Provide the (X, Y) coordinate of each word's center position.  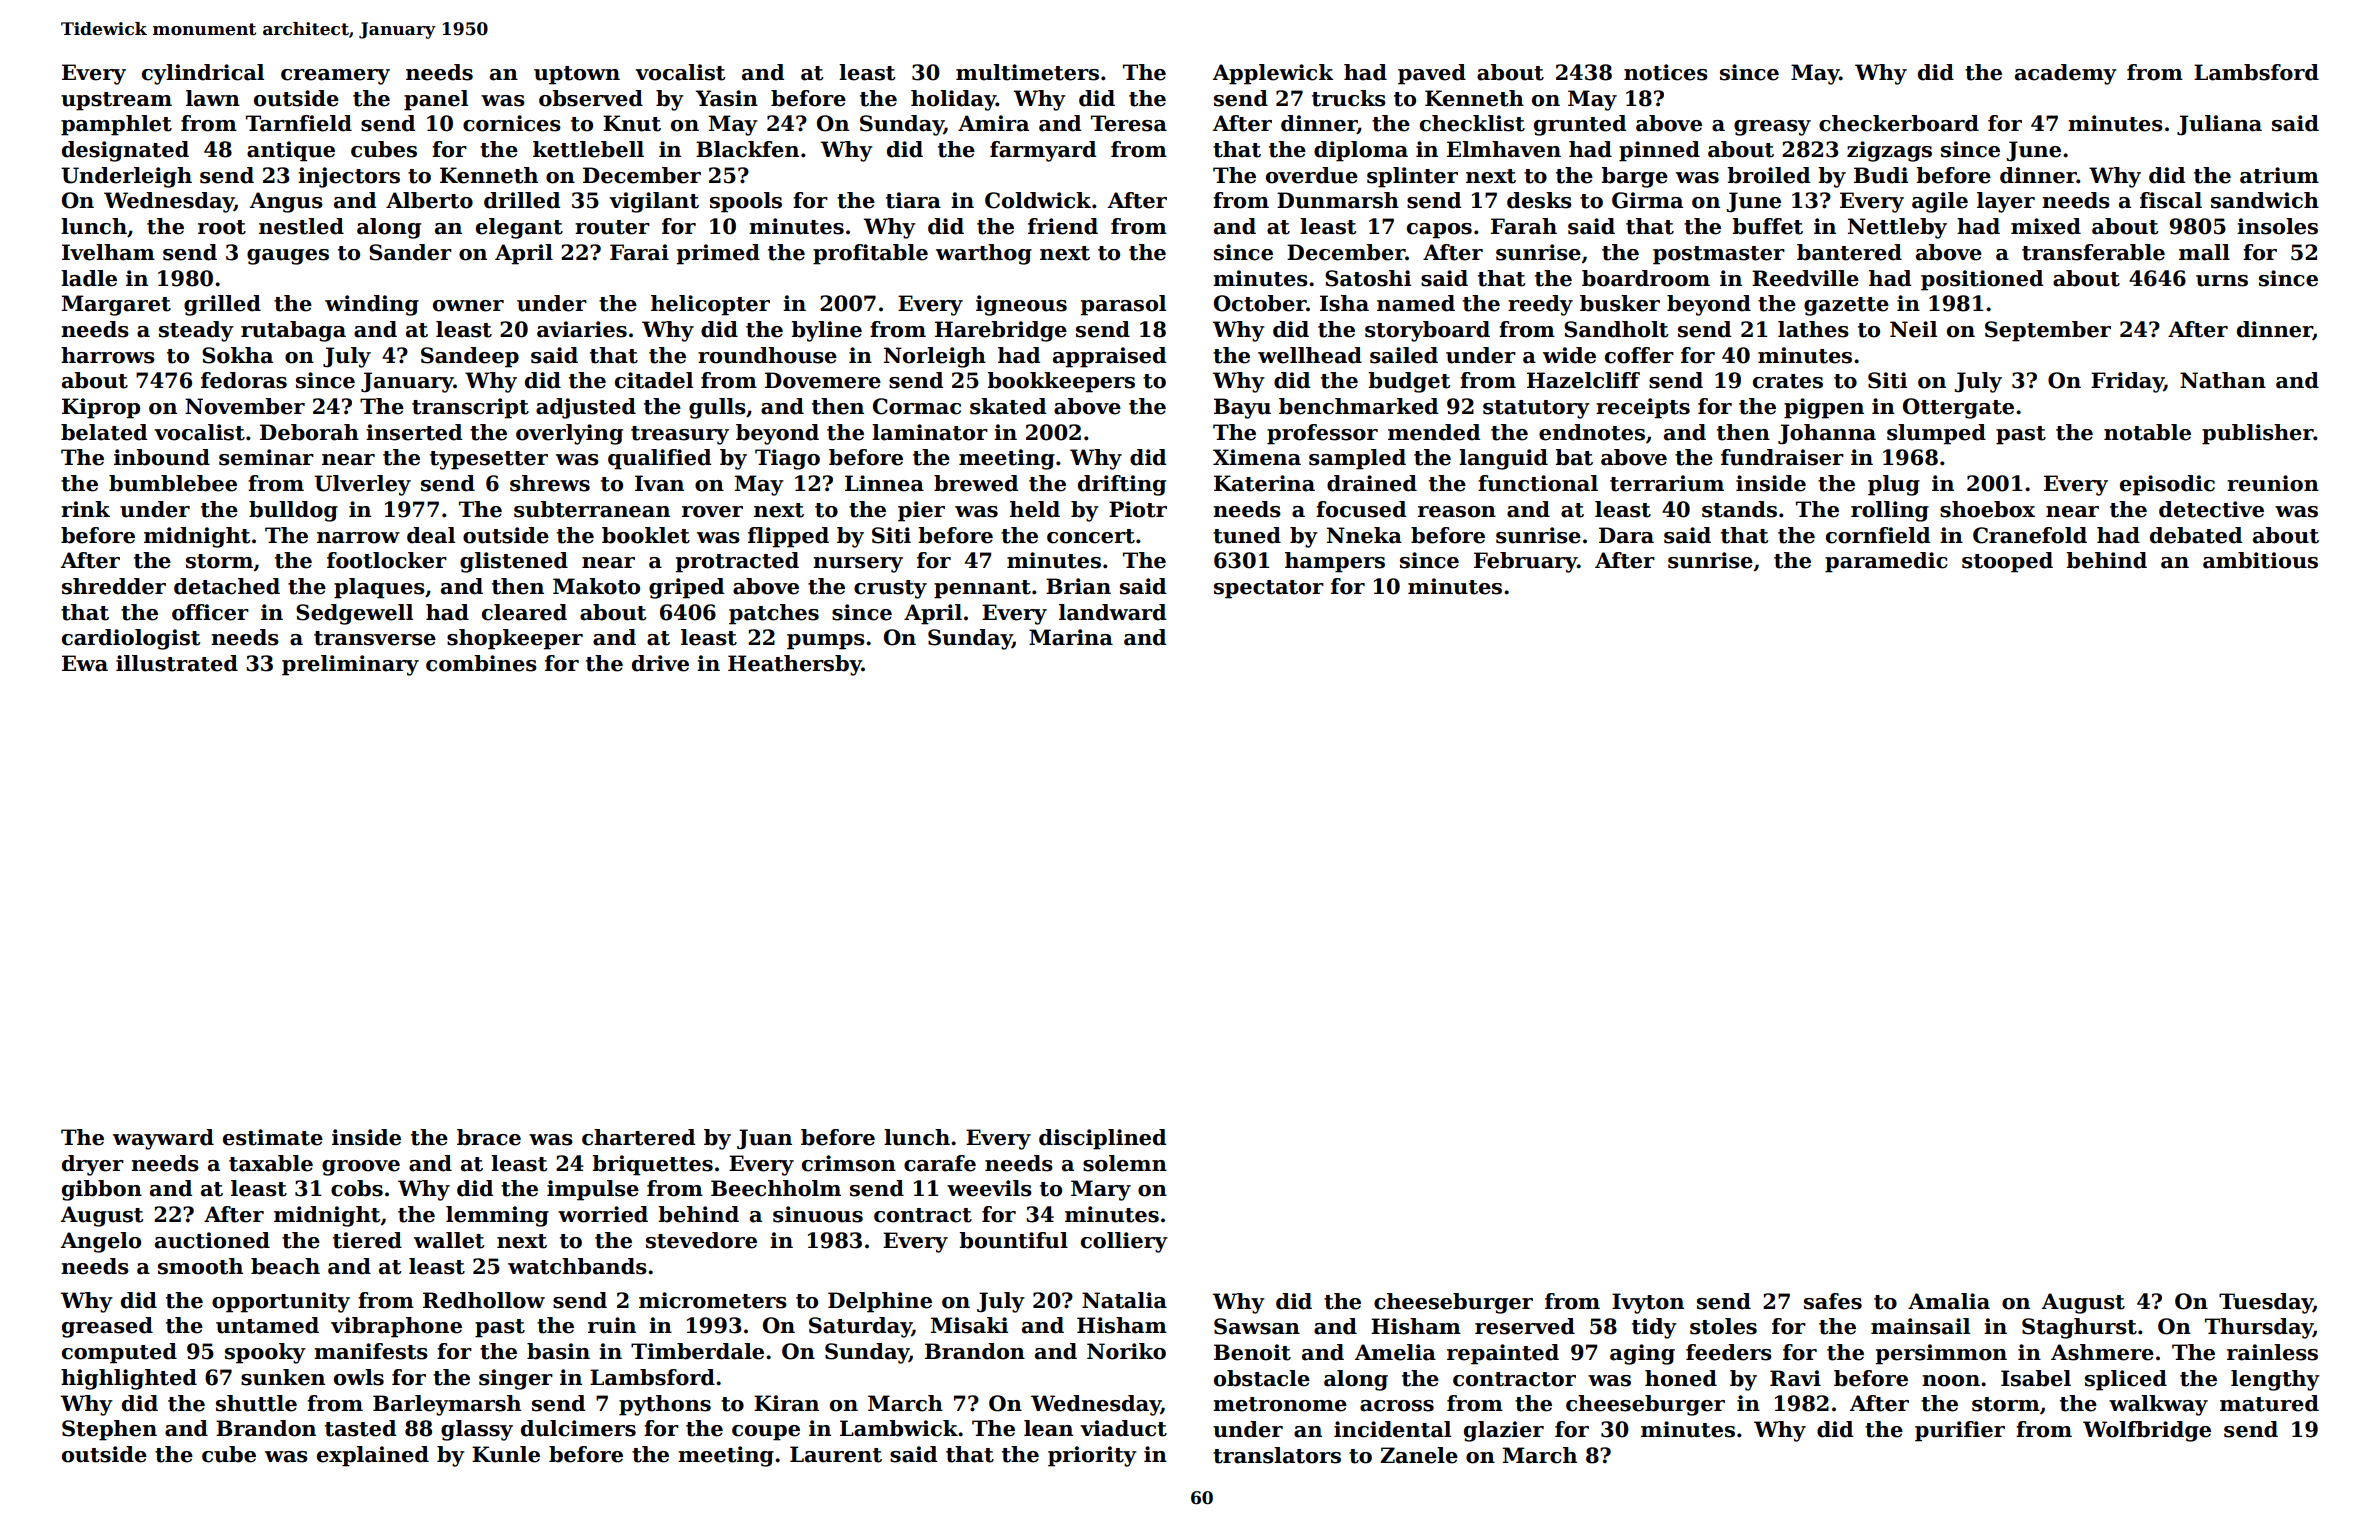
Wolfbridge (2147, 1431)
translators (1277, 1455)
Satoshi (1368, 278)
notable (2147, 432)
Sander (410, 252)
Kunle (506, 1454)
